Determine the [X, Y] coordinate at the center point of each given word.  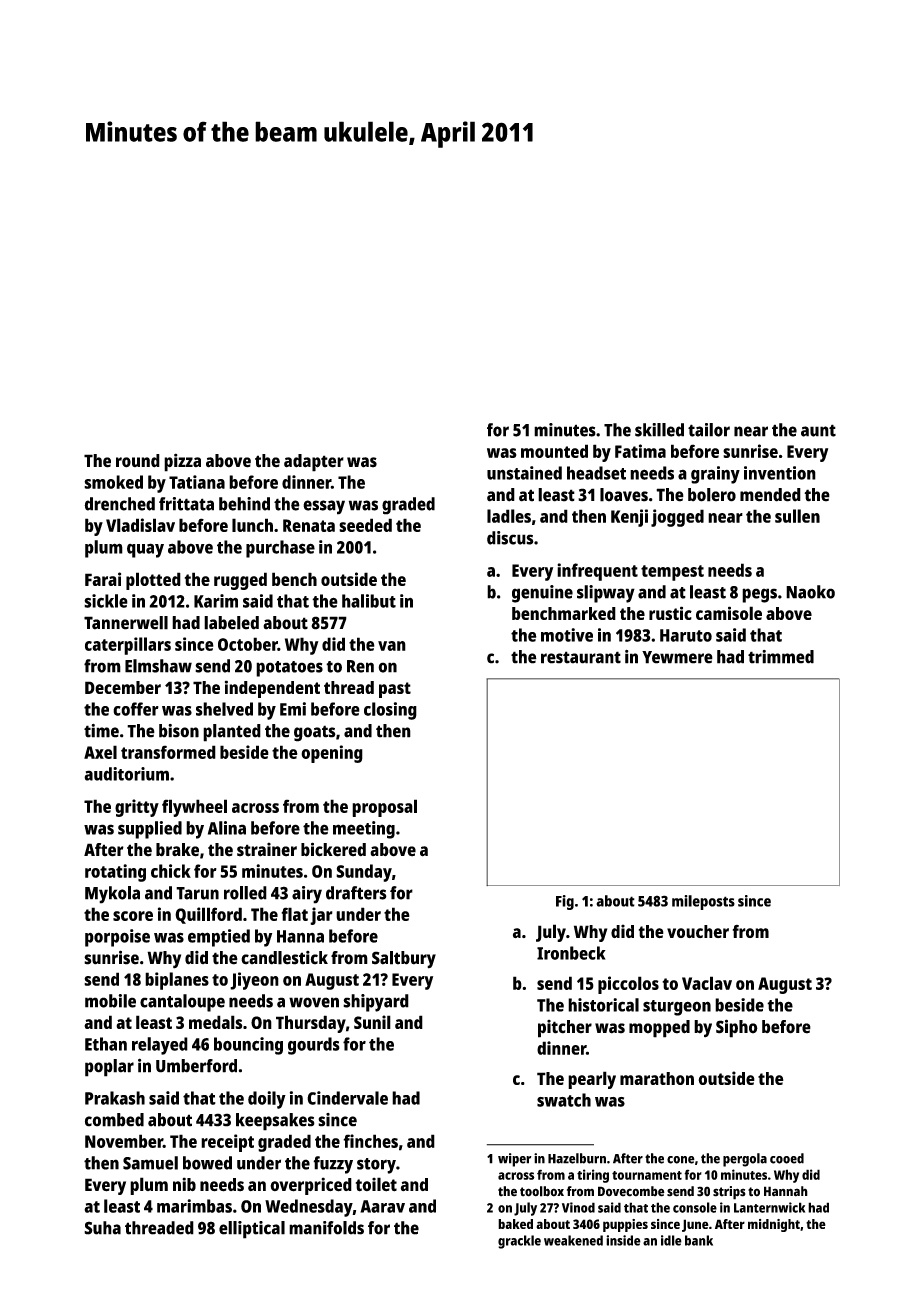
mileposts [703, 902]
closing [390, 711]
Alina [227, 828]
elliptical [252, 1230]
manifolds [326, 1228]
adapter [314, 463]
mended [770, 495]
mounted [554, 451]
